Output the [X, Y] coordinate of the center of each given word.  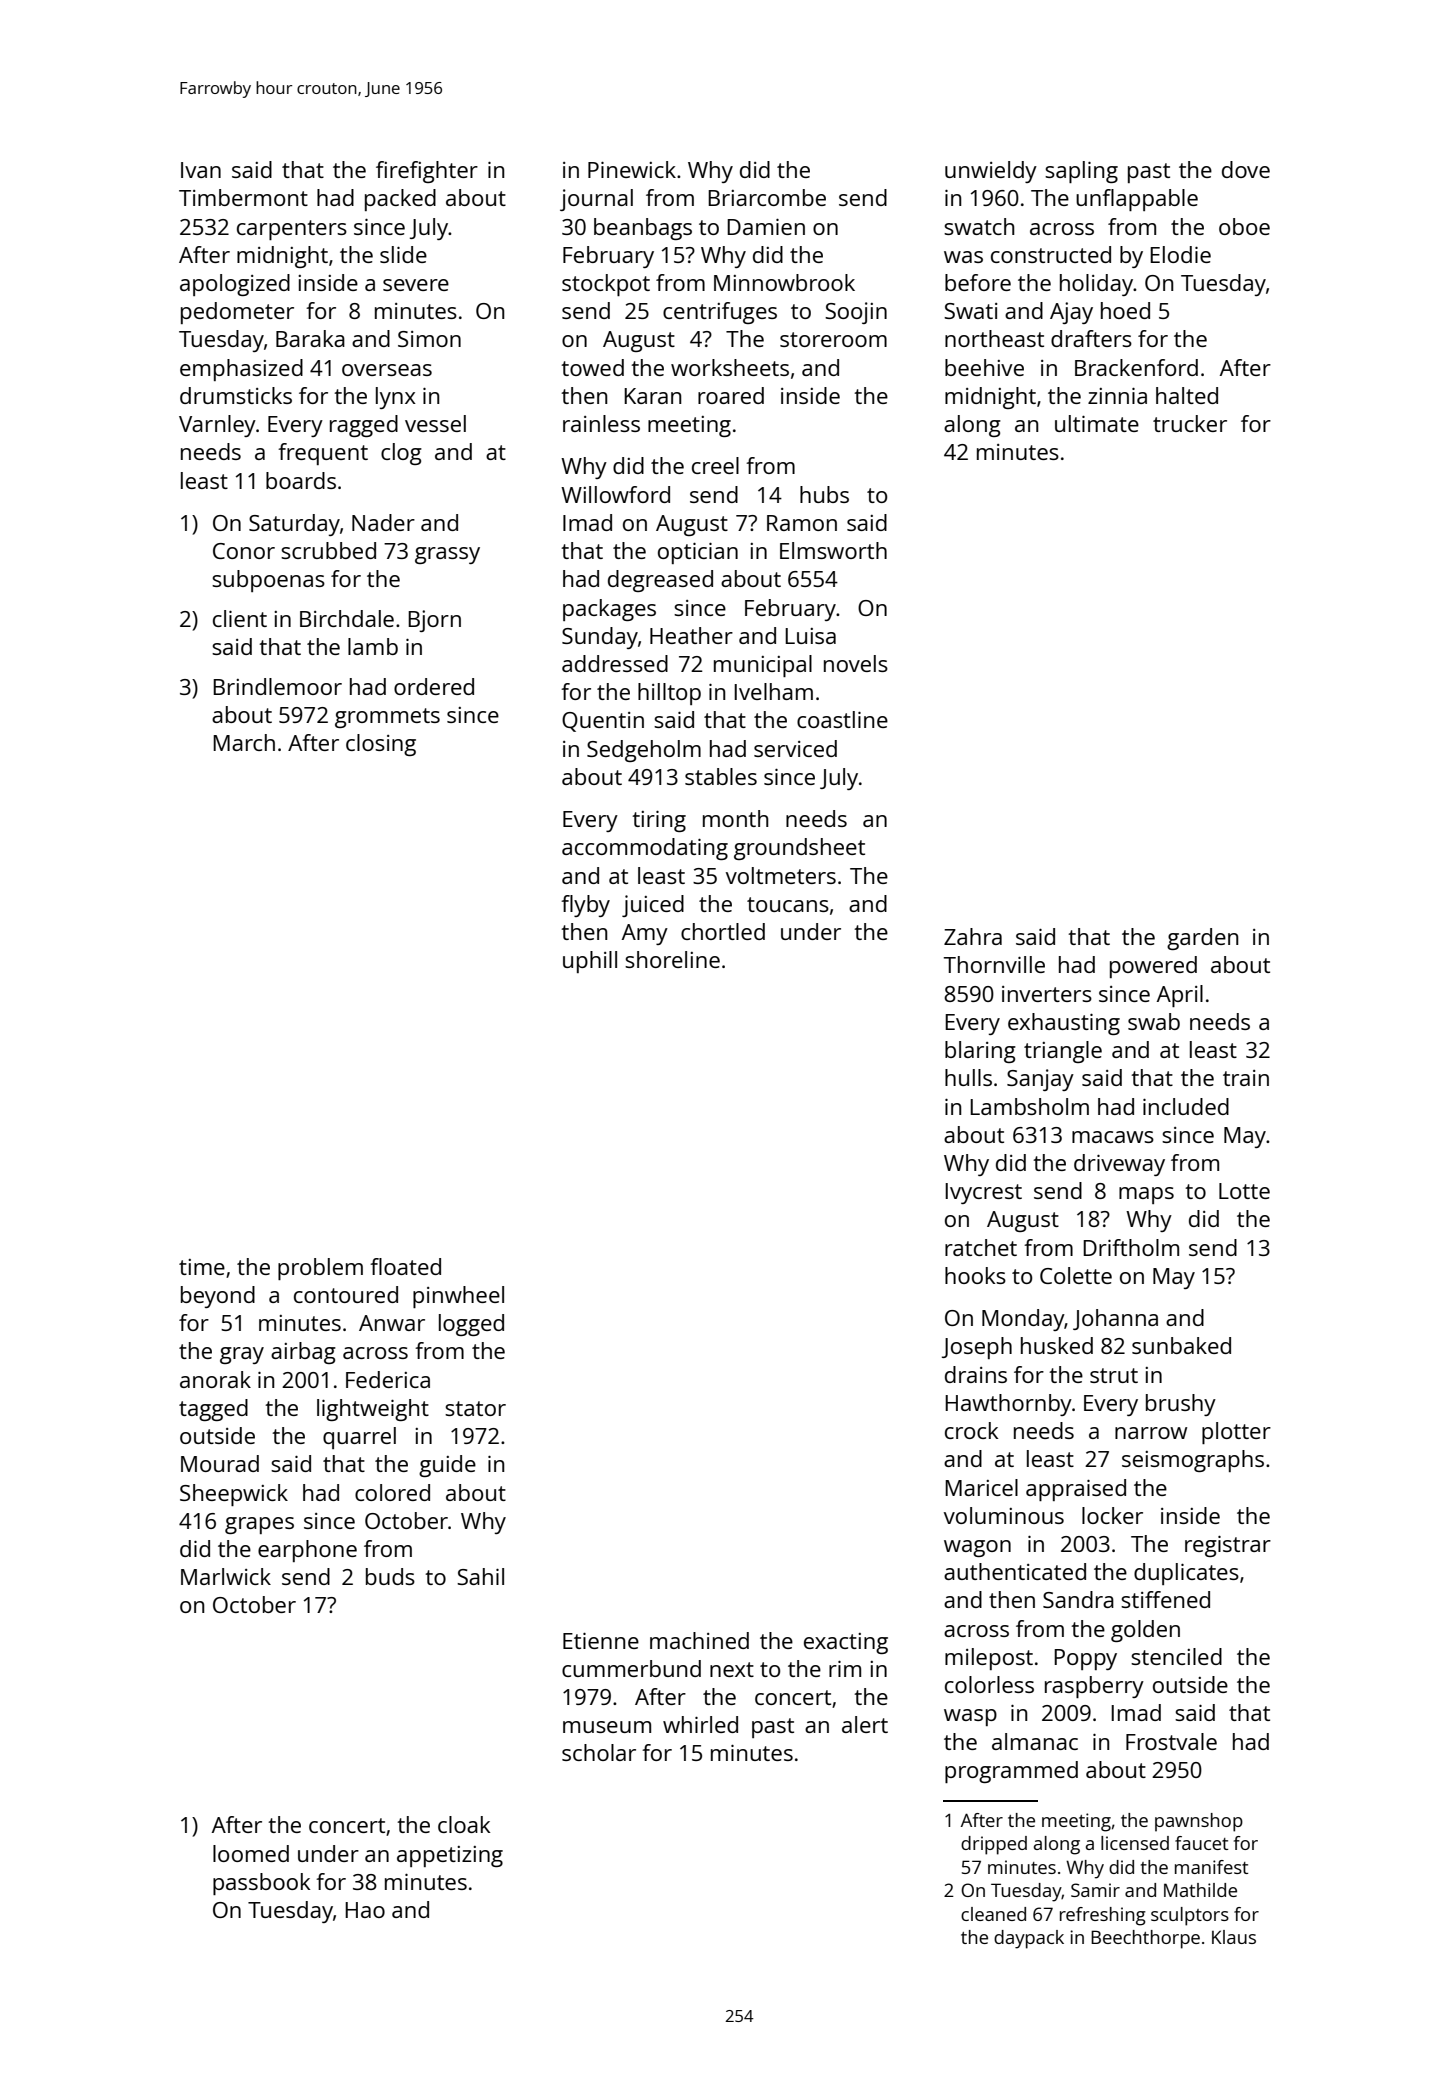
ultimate [1097, 423]
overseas [387, 370]
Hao [365, 1910]
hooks [975, 1275]
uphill [590, 962]
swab [1154, 1021]
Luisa [810, 636]
